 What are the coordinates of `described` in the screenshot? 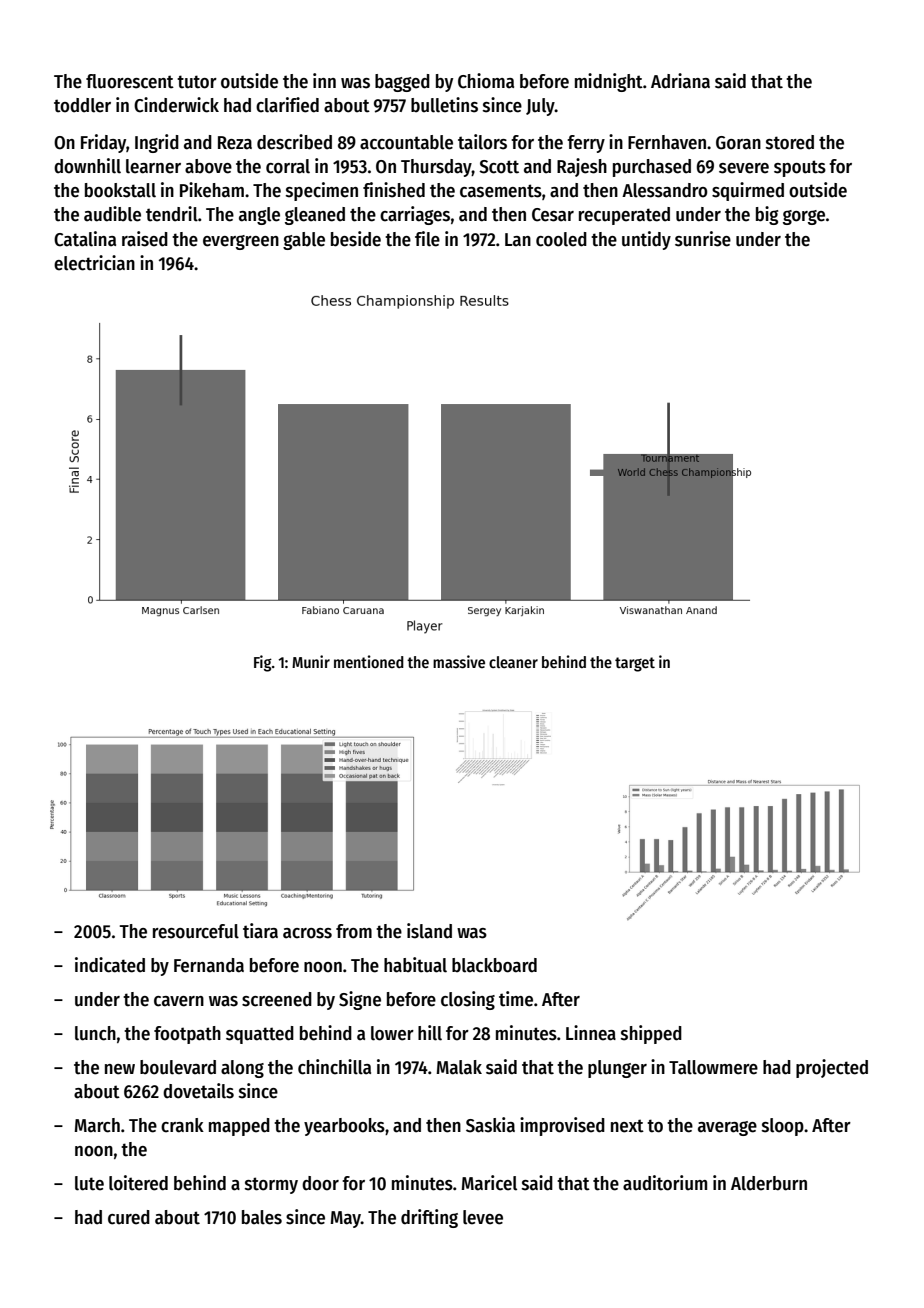 It's located at (294, 142).
